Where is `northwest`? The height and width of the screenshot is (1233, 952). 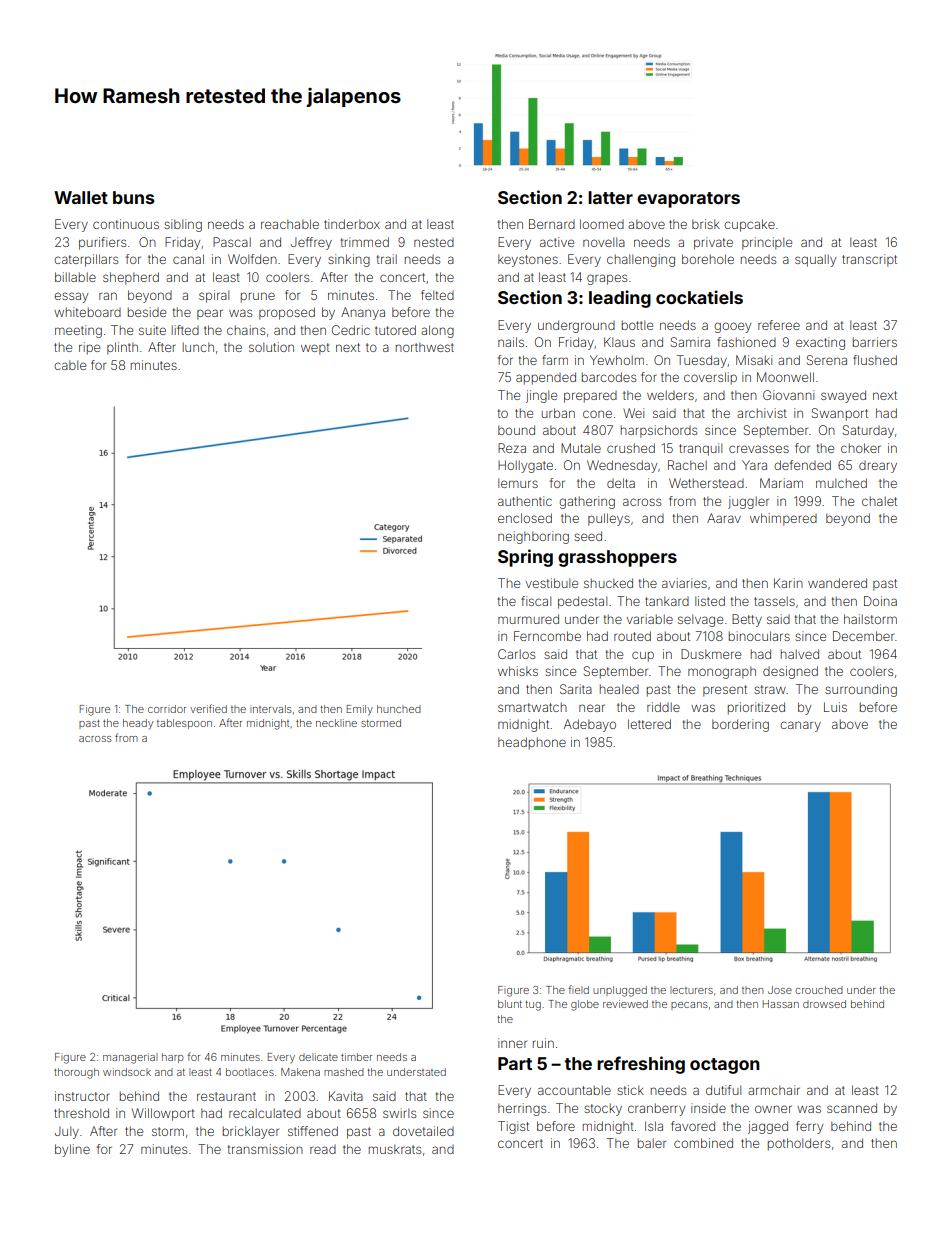
northwest is located at coordinates (425, 347).
